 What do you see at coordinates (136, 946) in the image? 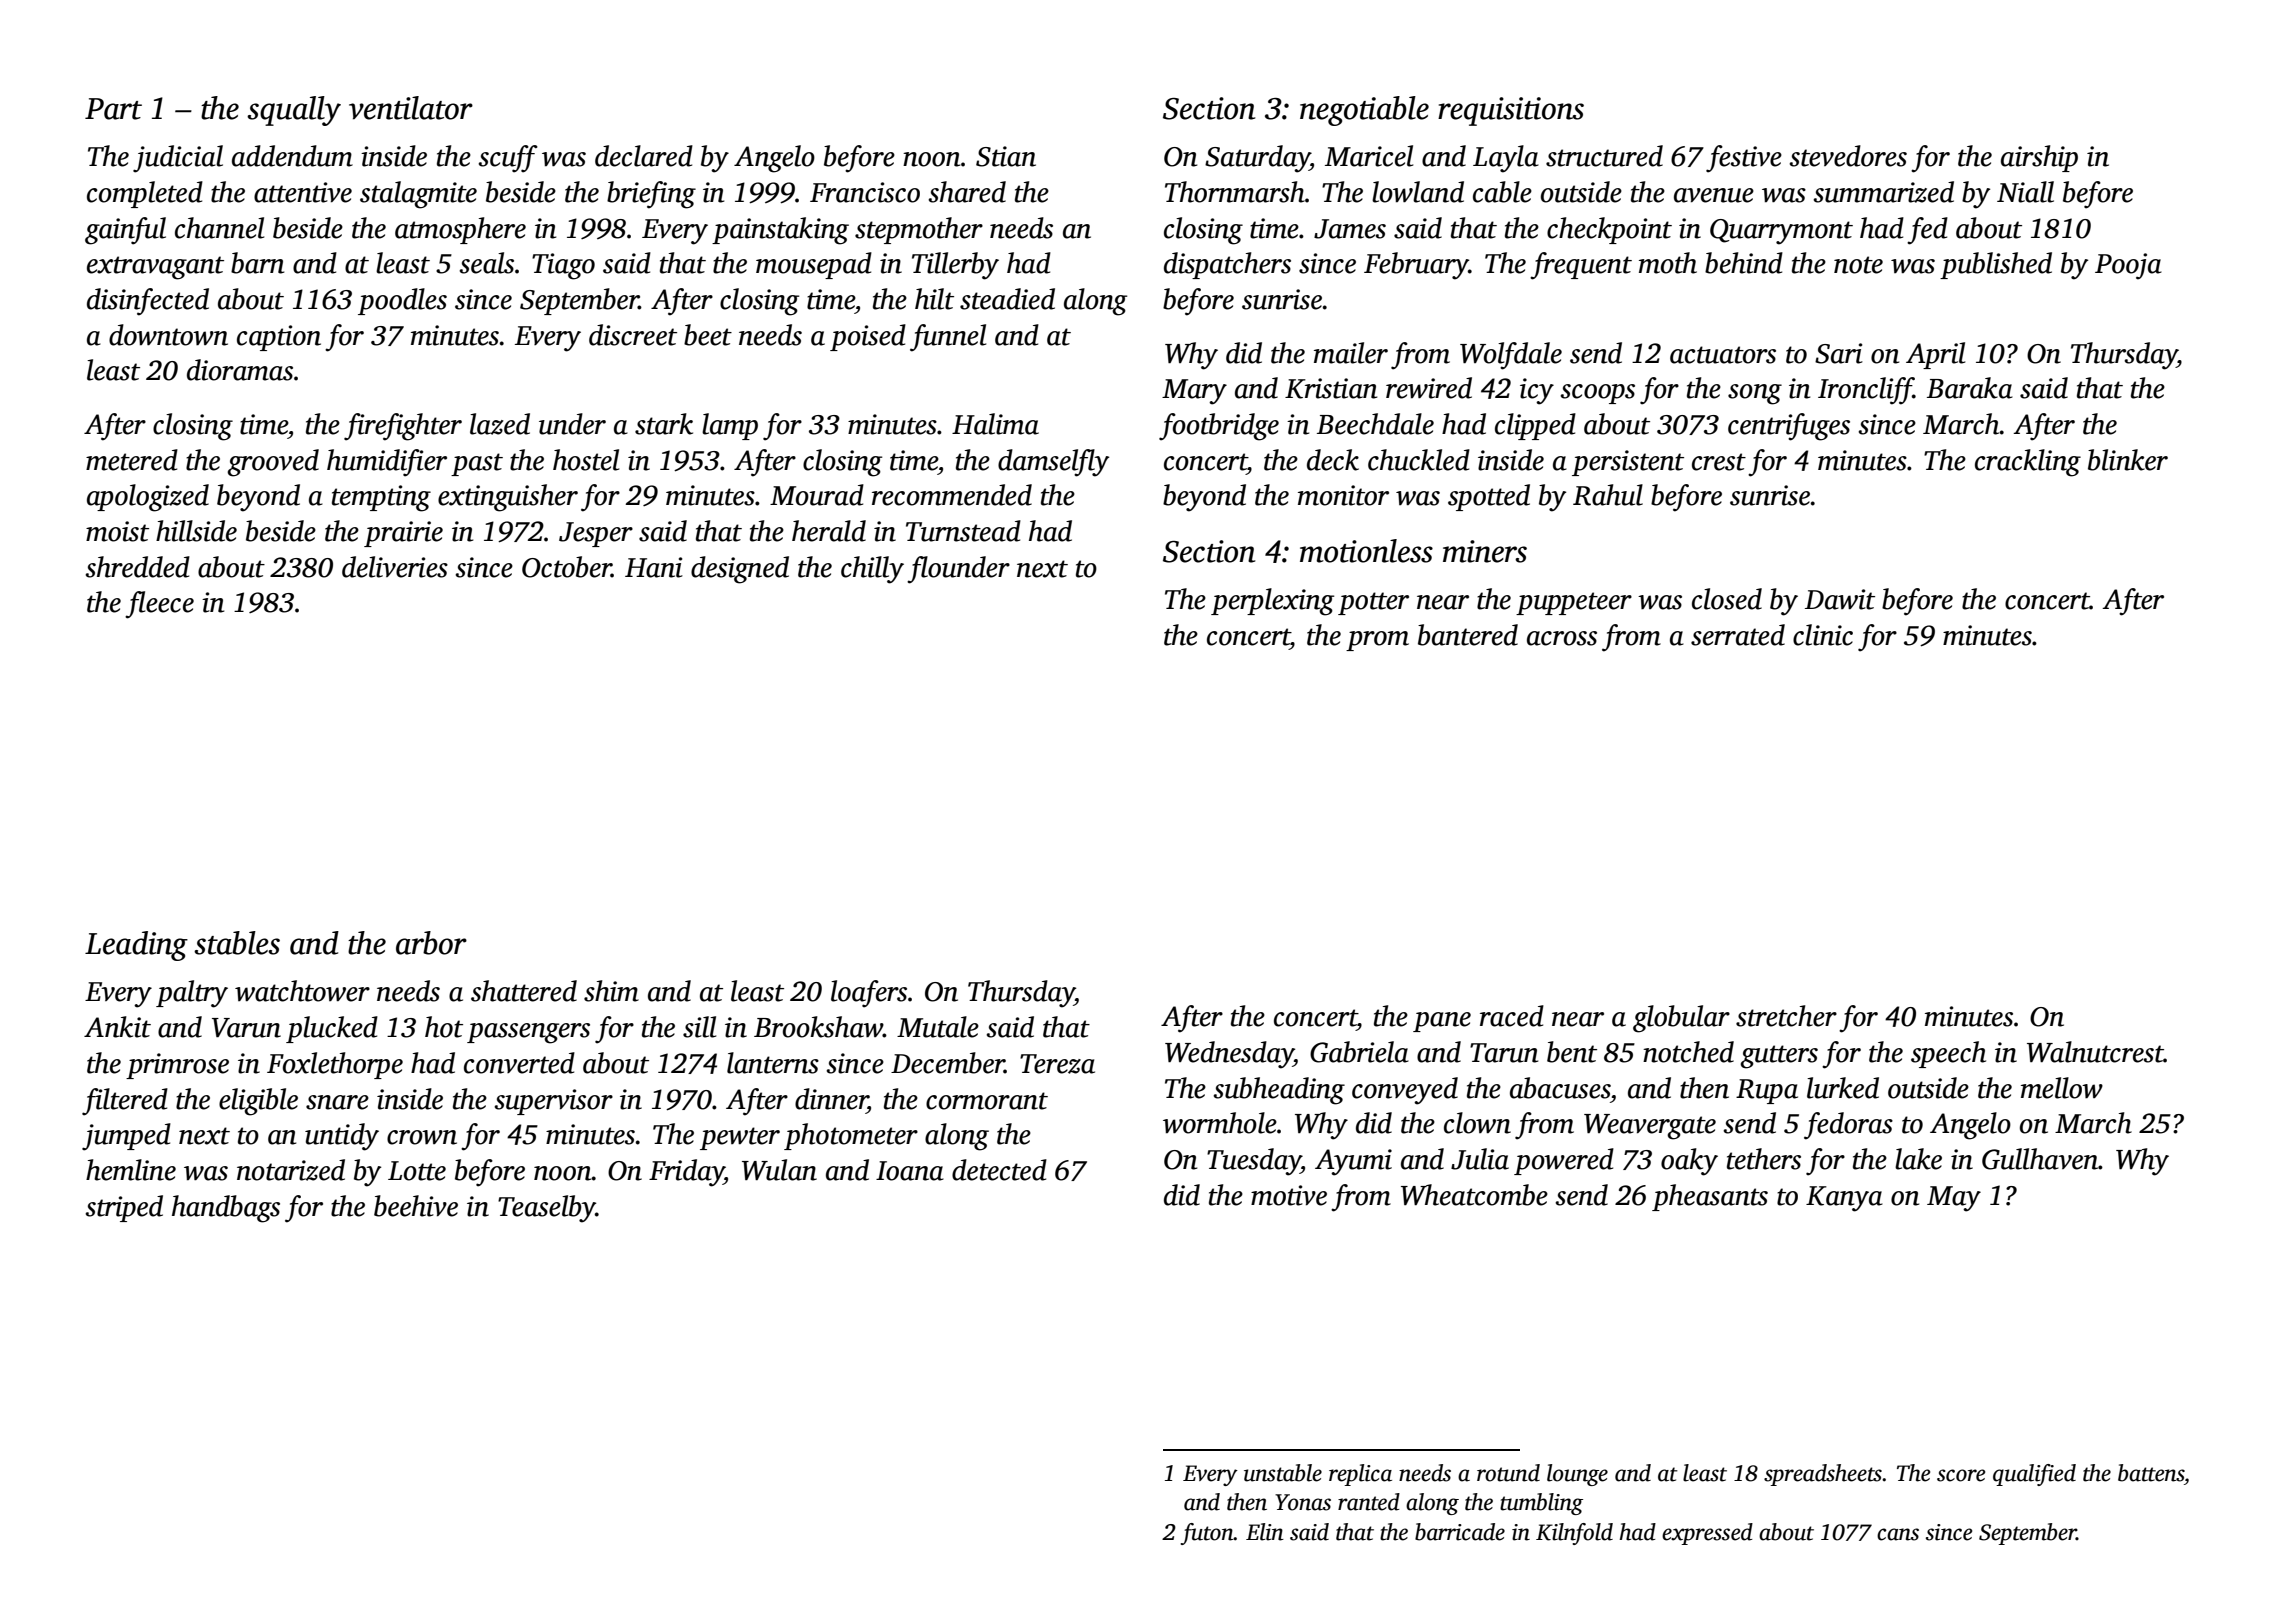
I see `Leading` at bounding box center [136, 946].
